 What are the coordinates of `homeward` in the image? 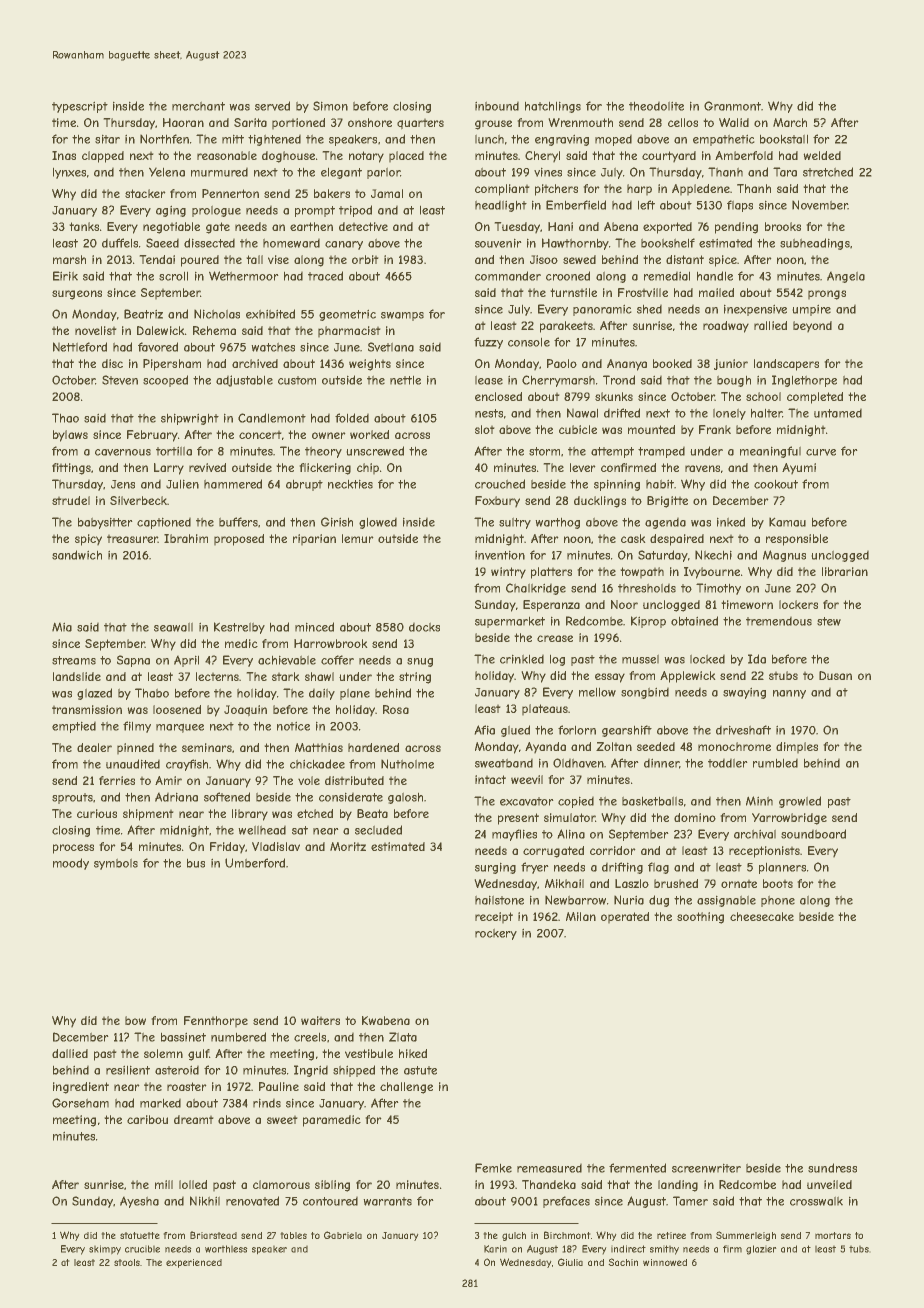 It's located at (291, 243).
